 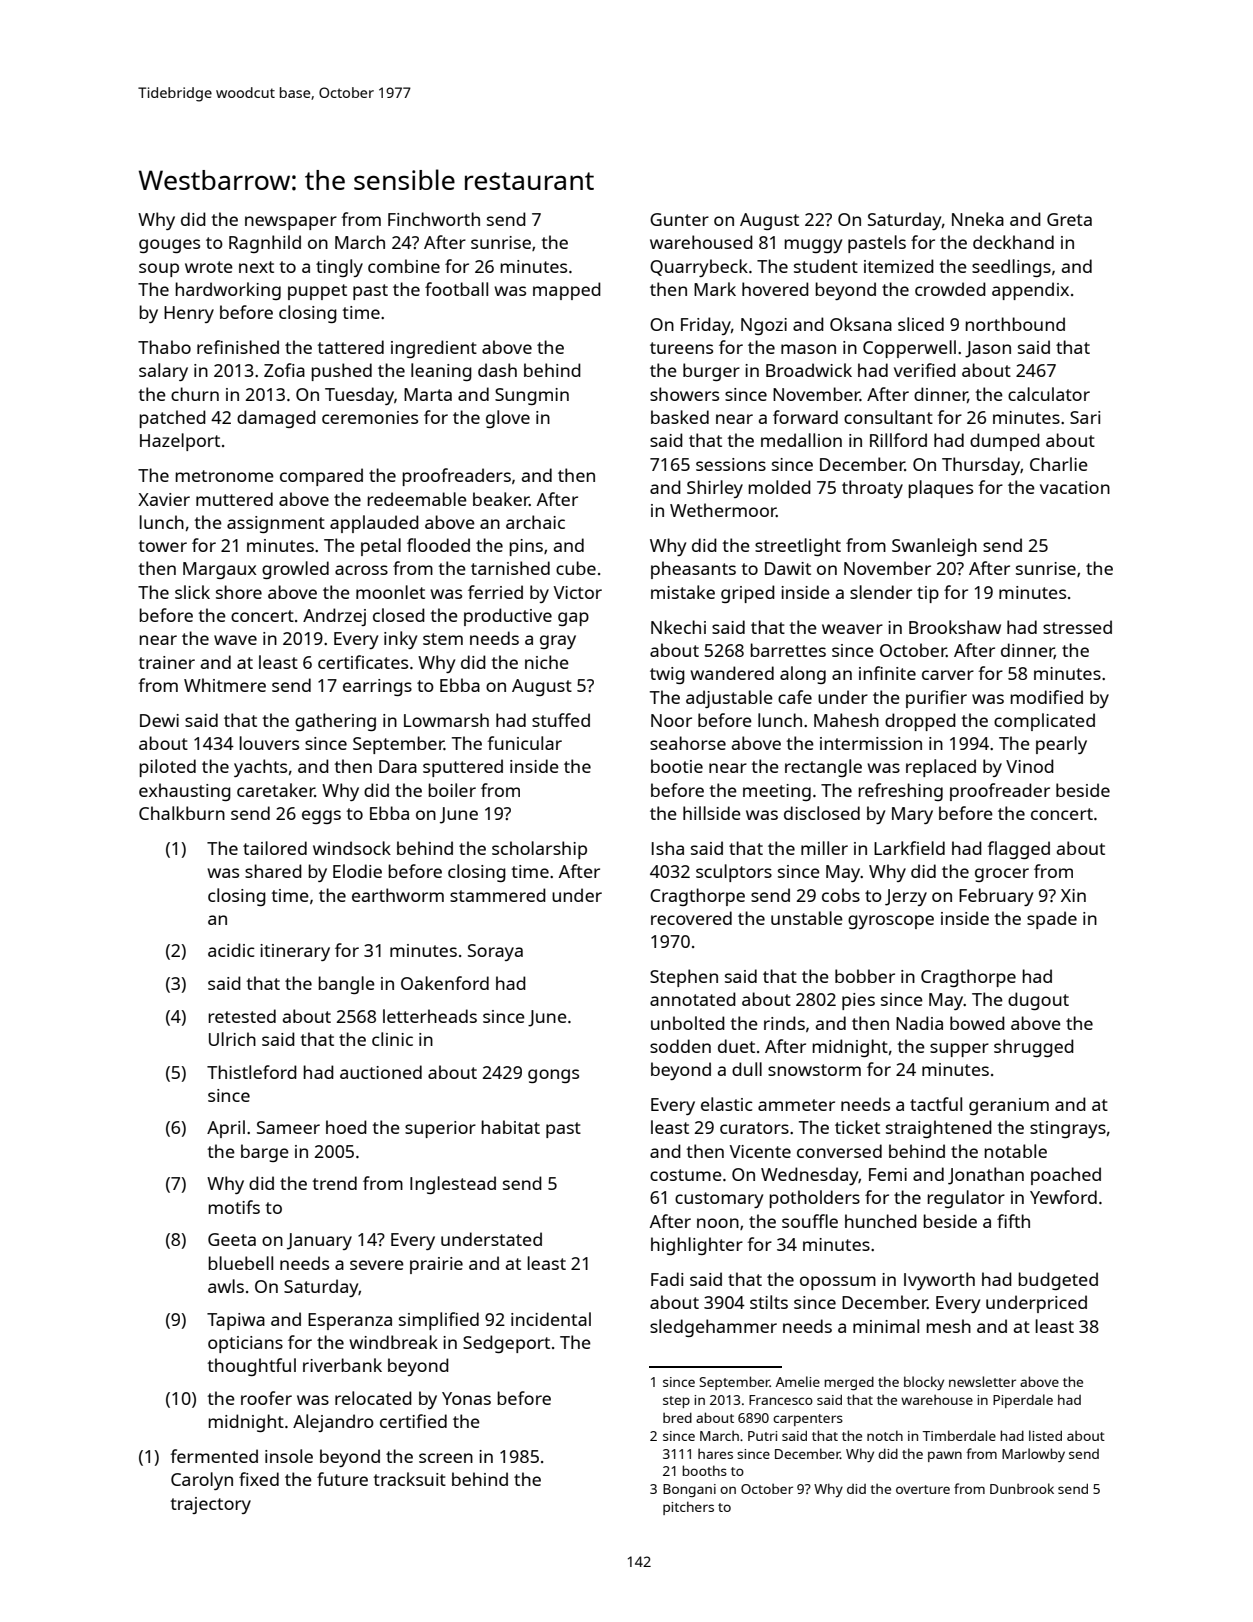 What do you see at coordinates (948, 1326) in the screenshot?
I see `mesh` at bounding box center [948, 1326].
